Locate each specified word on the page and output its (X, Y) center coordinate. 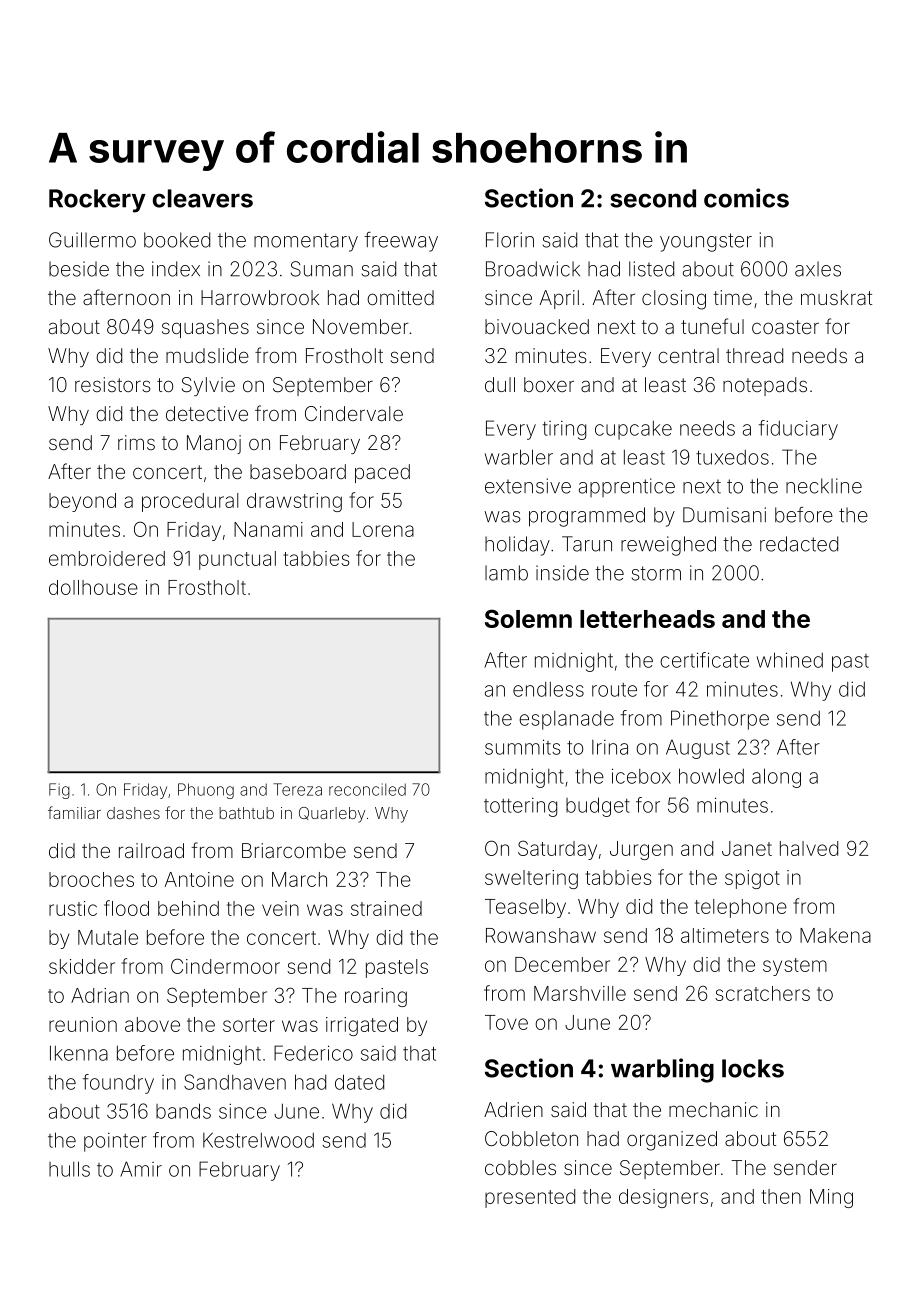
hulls (69, 1169)
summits (523, 747)
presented (530, 1198)
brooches (91, 879)
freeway (401, 242)
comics (746, 198)
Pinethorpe (720, 720)
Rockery (97, 201)
